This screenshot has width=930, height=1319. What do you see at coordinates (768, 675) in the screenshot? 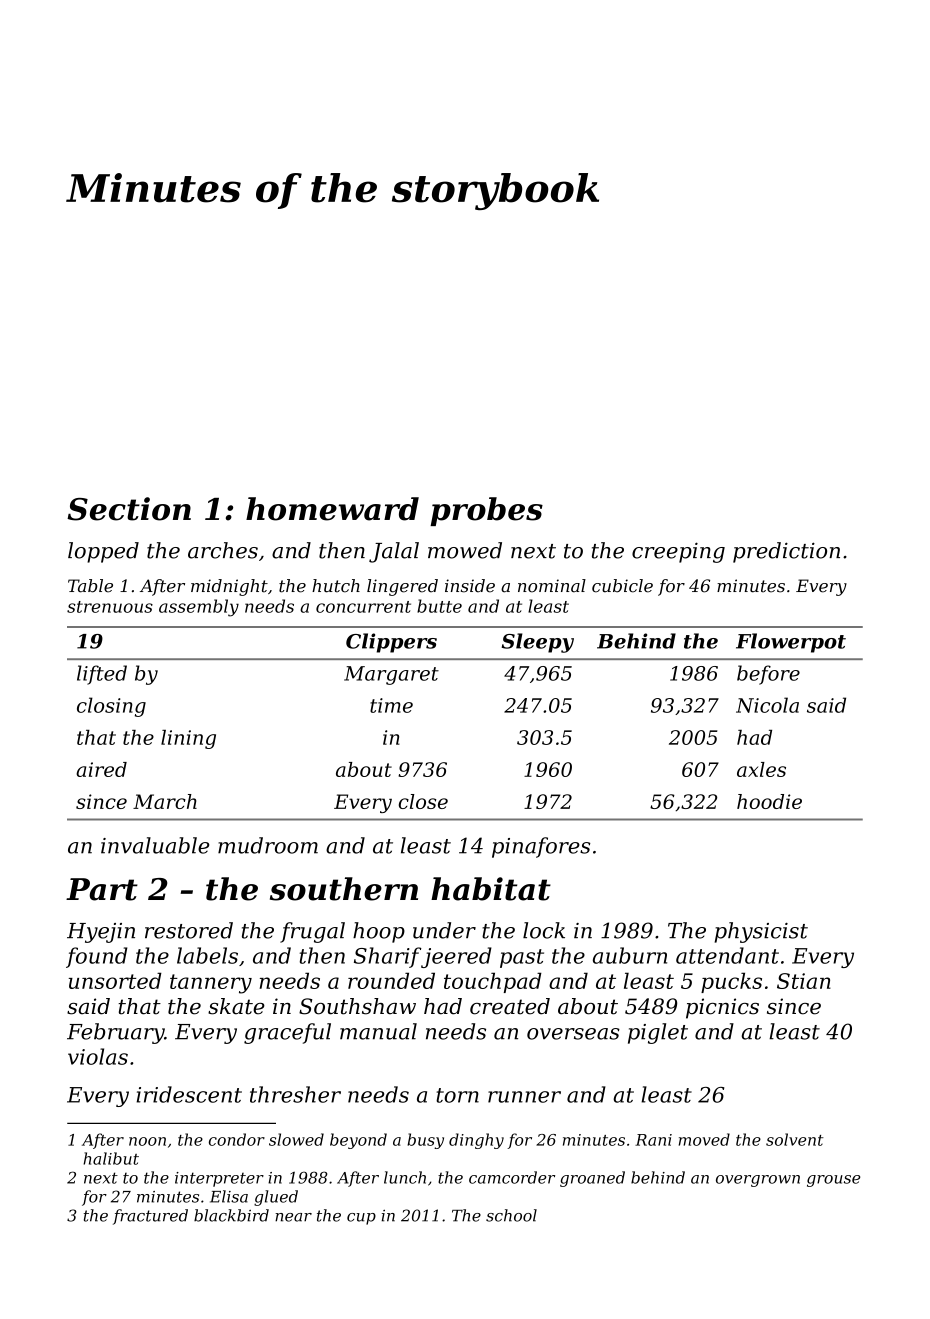
I see `before` at bounding box center [768, 675].
